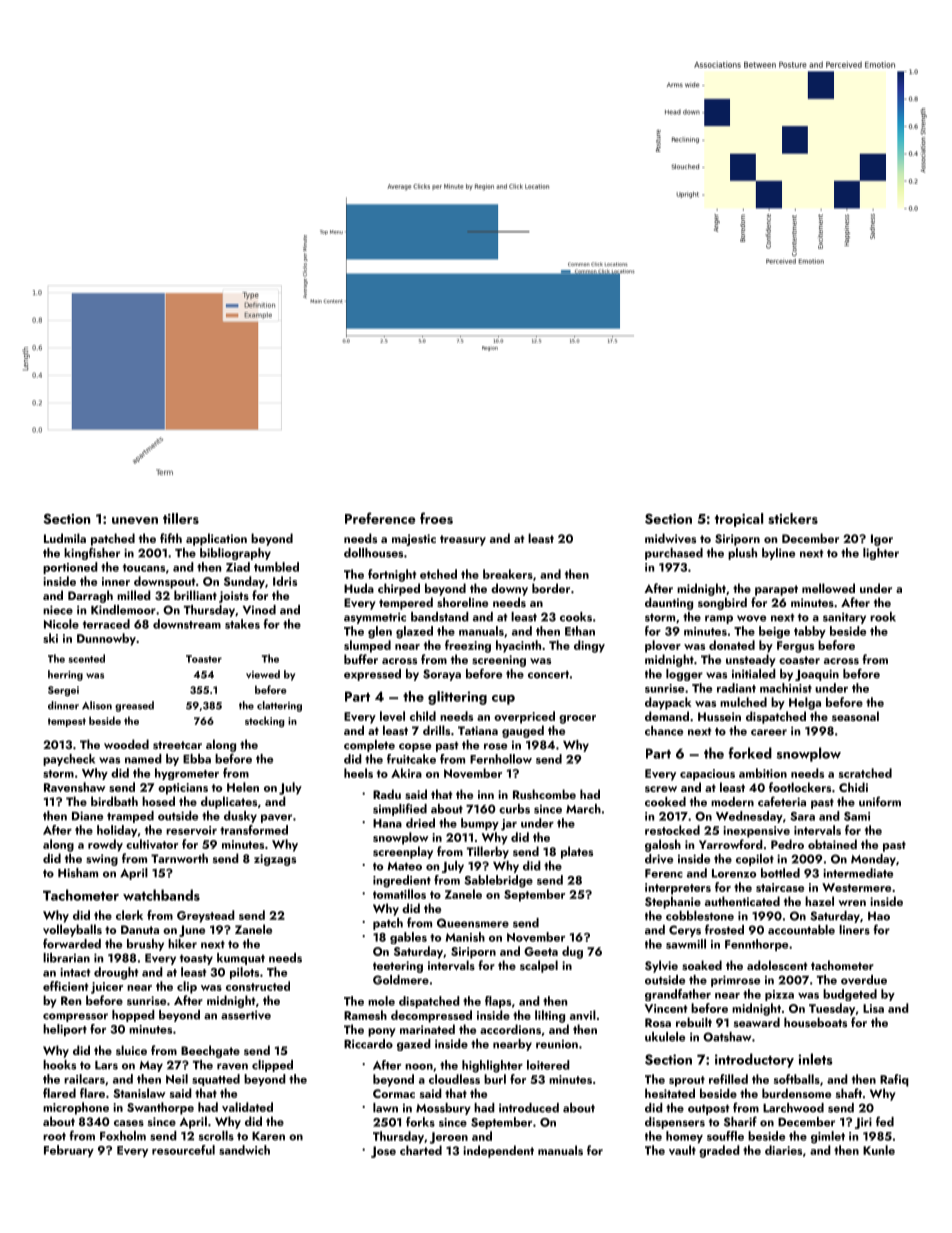 The height and width of the page is (1233, 952). Describe the element at coordinates (181, 518) in the page. I see `tillers` at that location.
